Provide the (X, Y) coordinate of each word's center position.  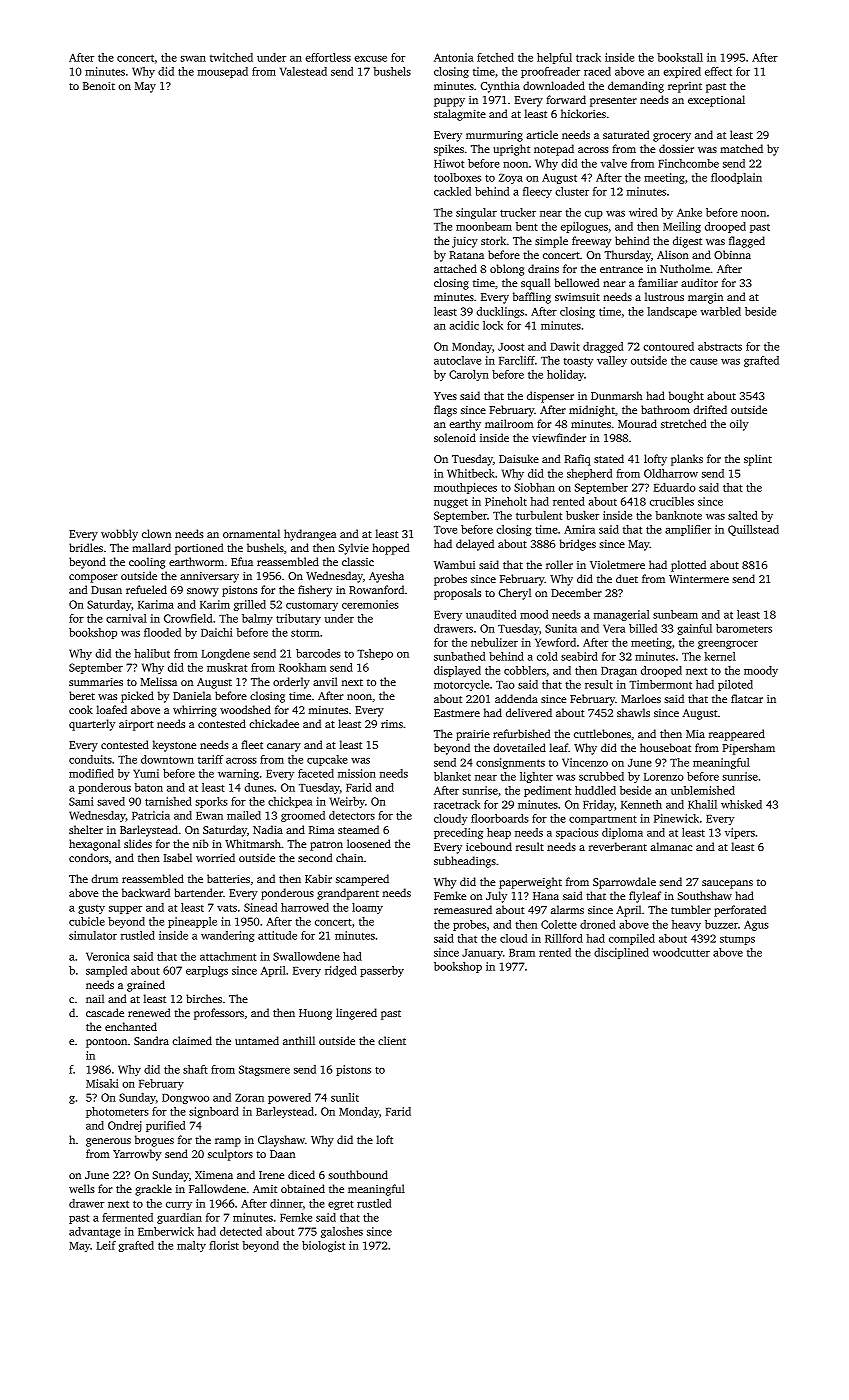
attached (455, 268)
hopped (390, 549)
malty (191, 1246)
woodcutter (681, 952)
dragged (603, 347)
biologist (323, 1246)
